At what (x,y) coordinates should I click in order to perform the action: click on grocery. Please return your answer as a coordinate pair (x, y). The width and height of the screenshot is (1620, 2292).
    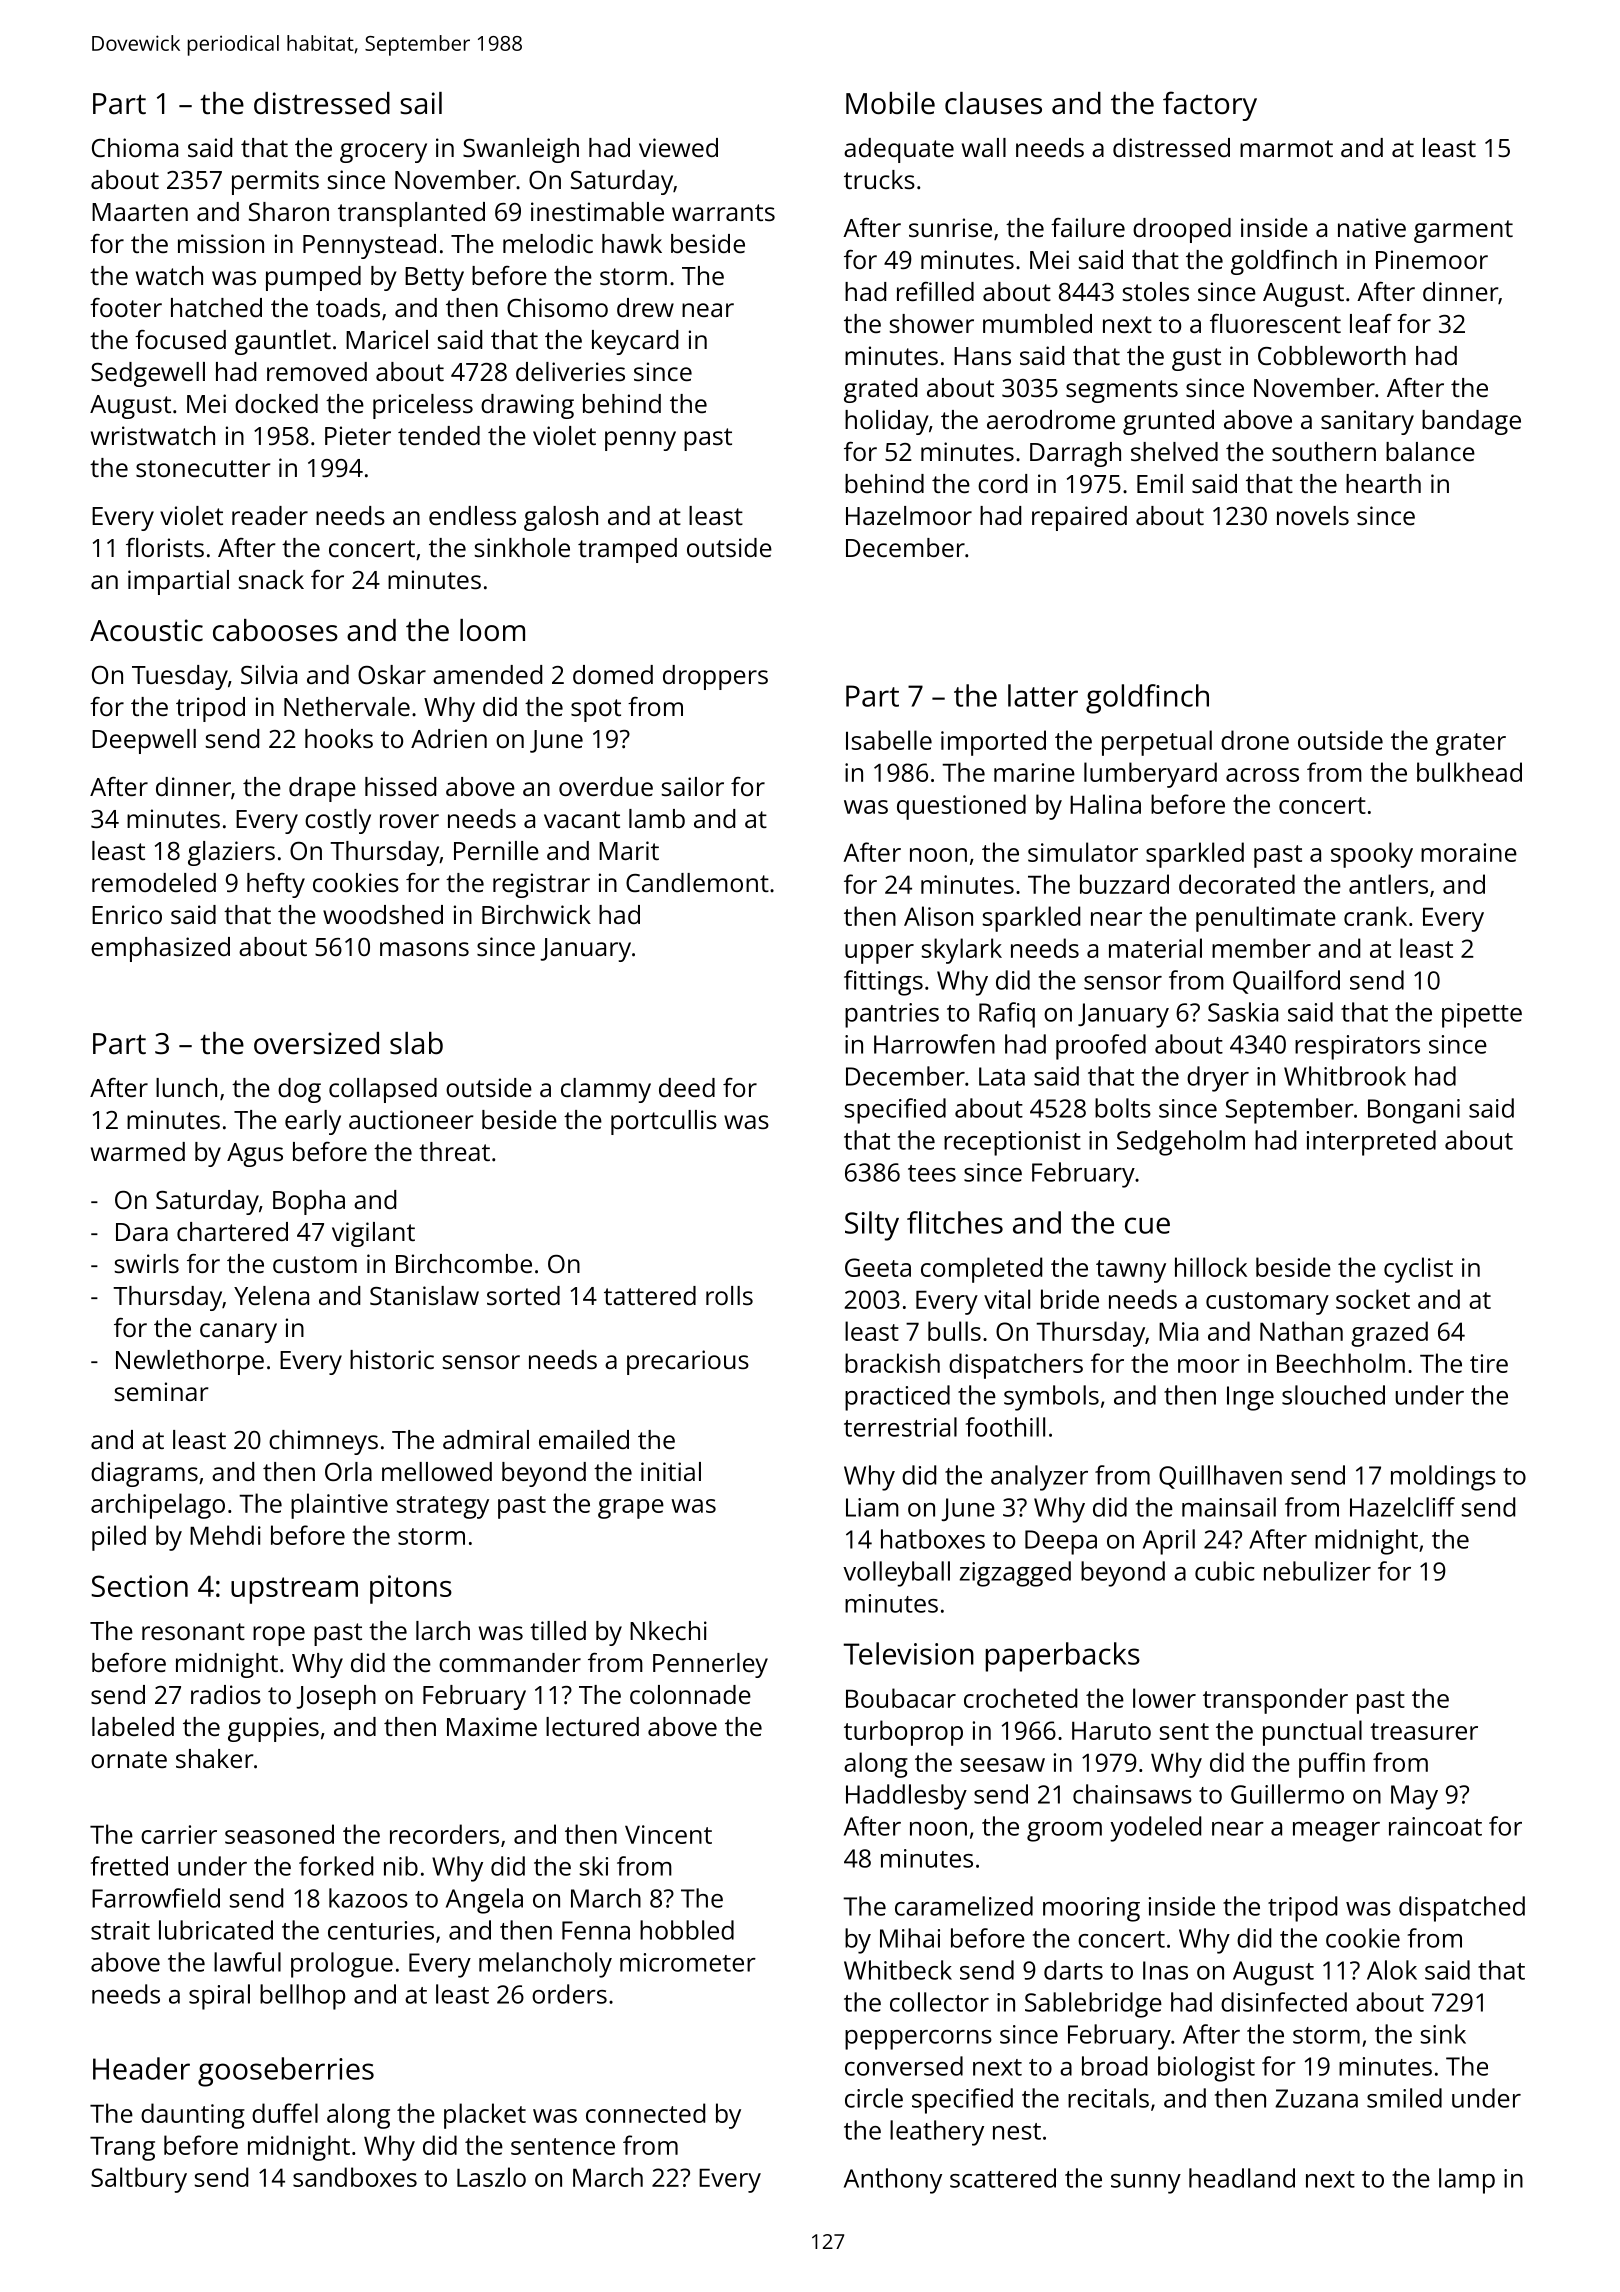
    Looking at the image, I should click on (383, 153).
